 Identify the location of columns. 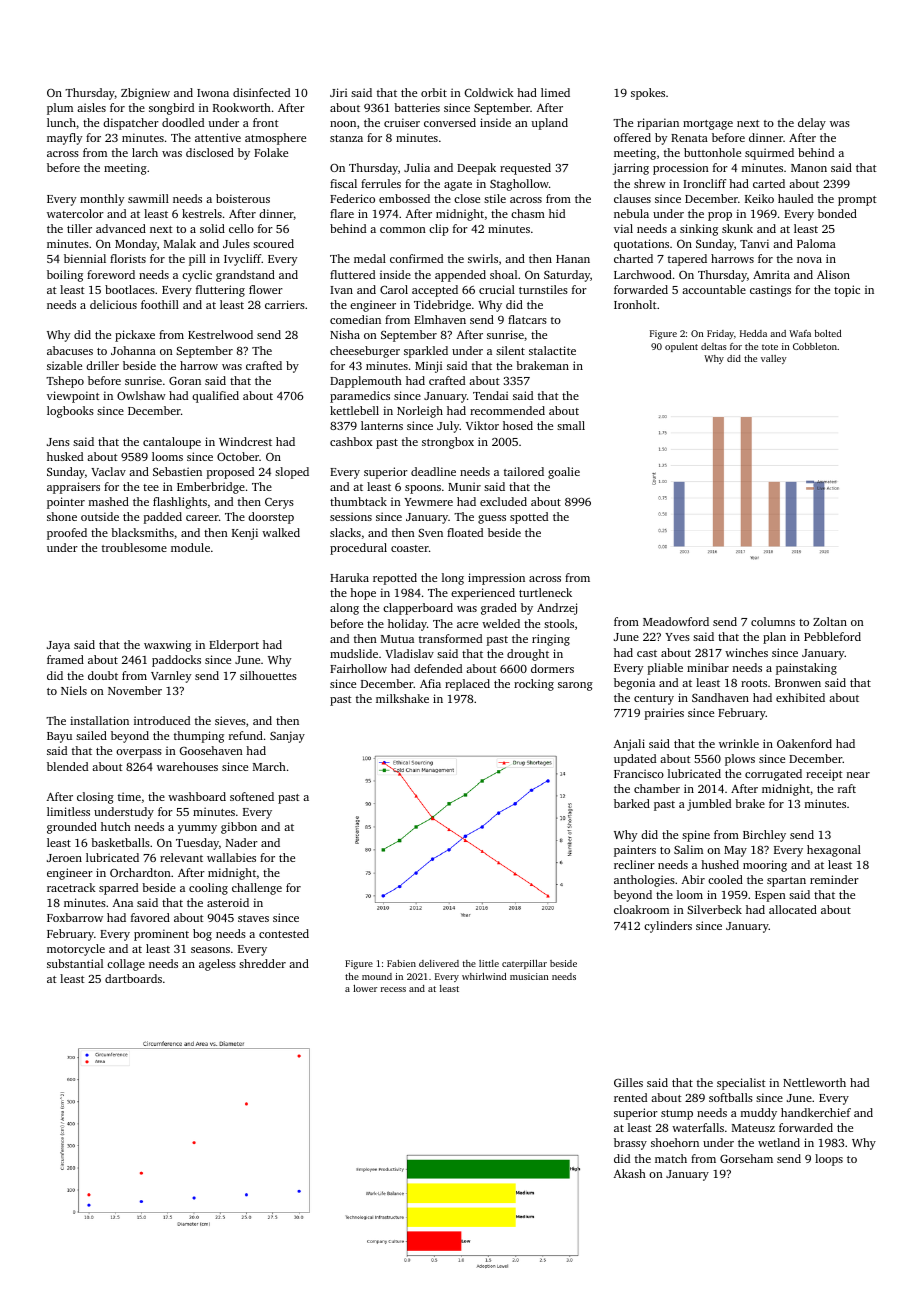
(773, 621).
